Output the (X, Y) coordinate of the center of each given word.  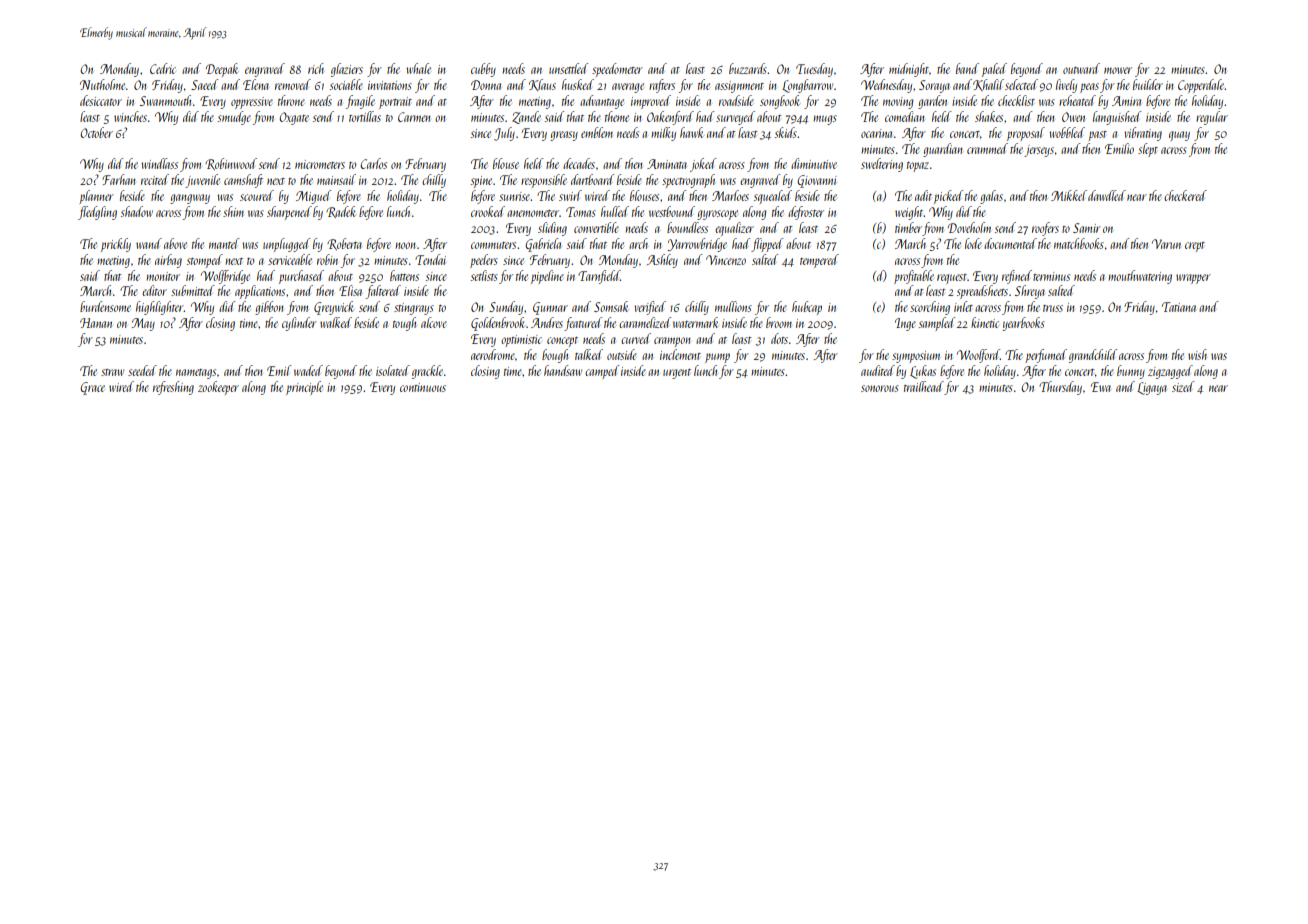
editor (154, 290)
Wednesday (886, 86)
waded (308, 370)
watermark (695, 322)
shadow (137, 211)
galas (991, 197)
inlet (963, 306)
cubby (483, 70)
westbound (672, 211)
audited (878, 370)
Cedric (163, 68)
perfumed (1046, 356)
